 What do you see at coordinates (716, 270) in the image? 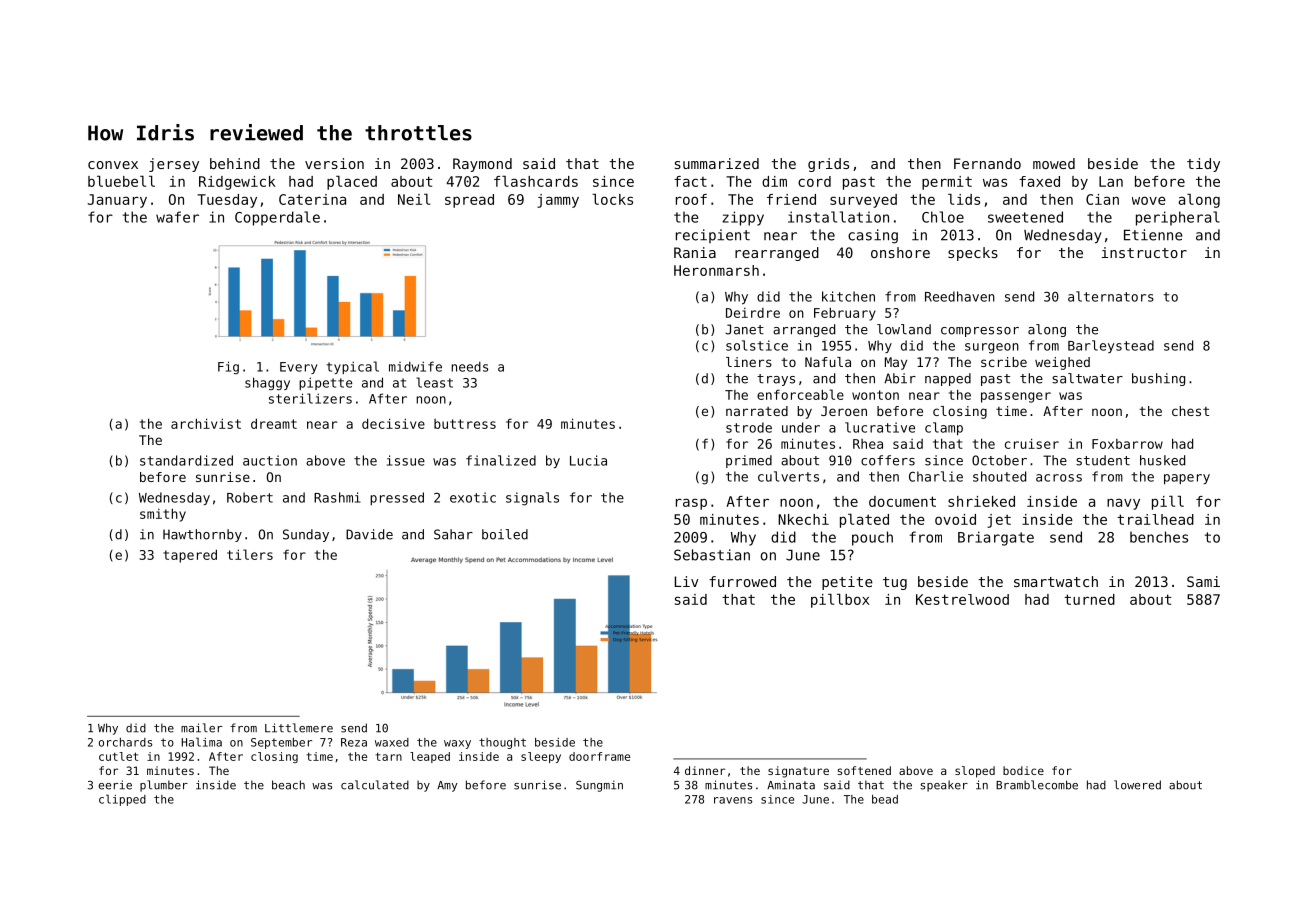
I see `Heronmarsh` at bounding box center [716, 270].
